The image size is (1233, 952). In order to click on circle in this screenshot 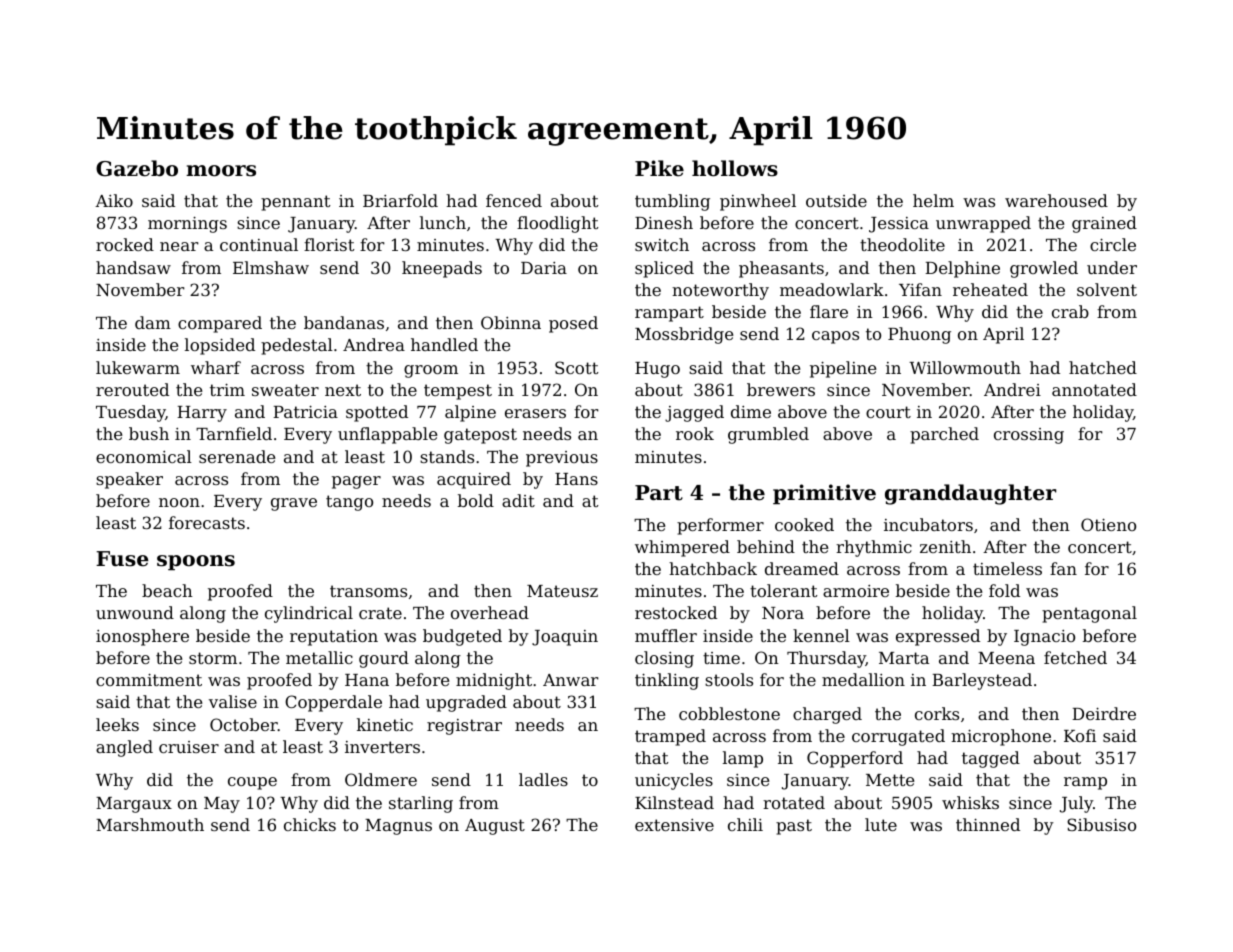, I will do `click(1113, 244)`.
